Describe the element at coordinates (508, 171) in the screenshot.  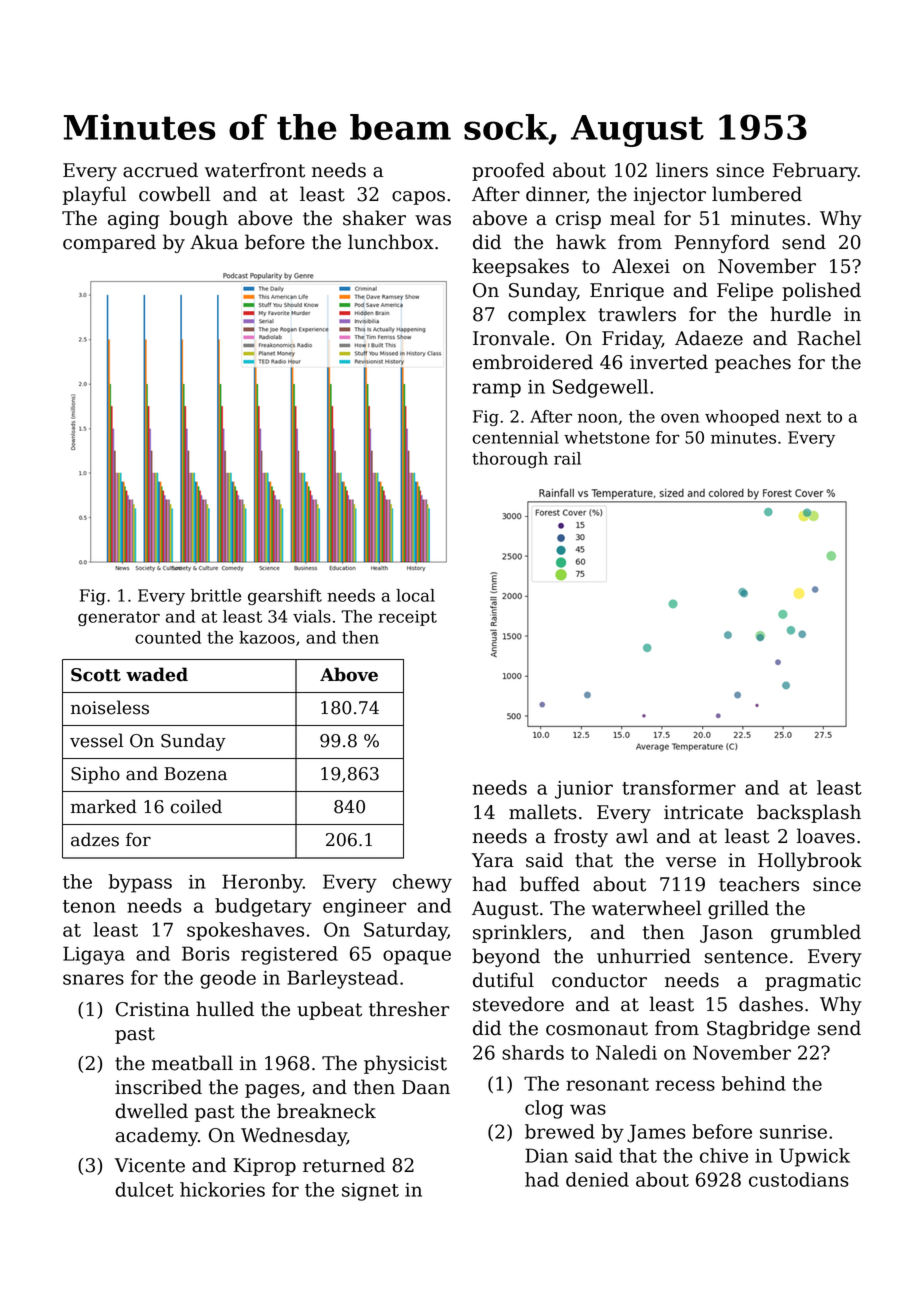
I see `proofed` at that location.
